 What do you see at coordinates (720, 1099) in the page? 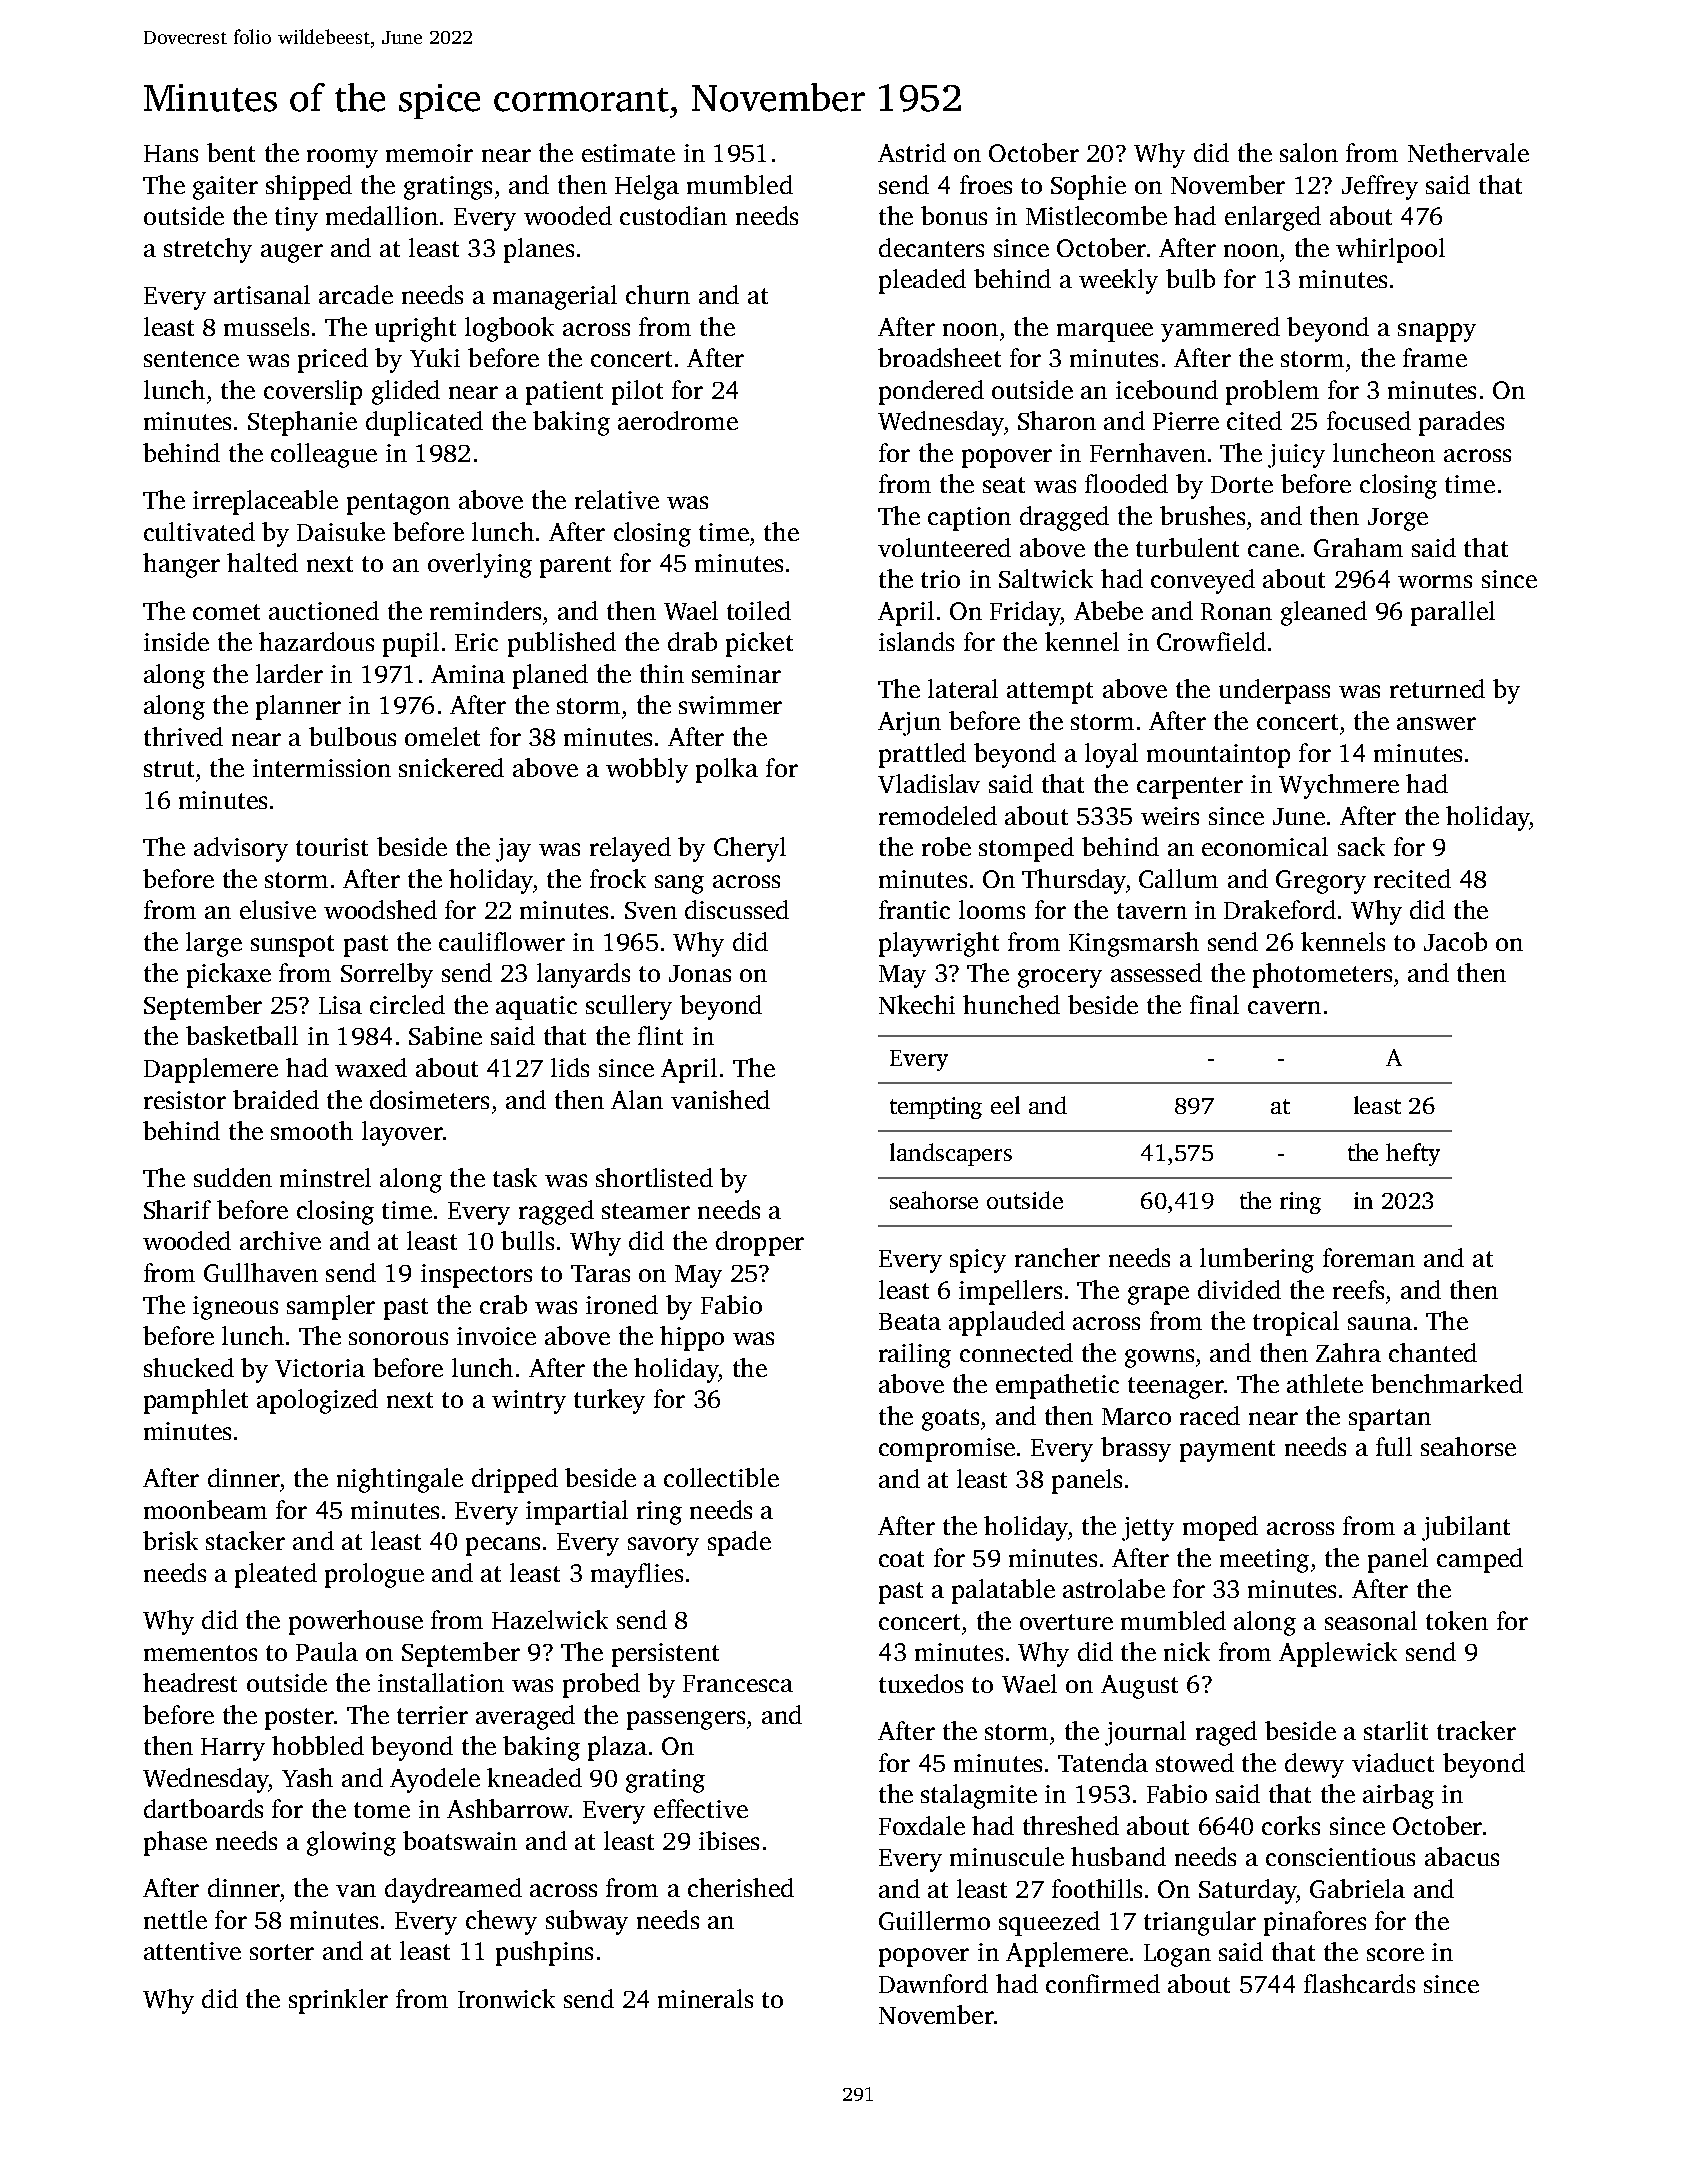
I see `vanished` at bounding box center [720, 1099].
